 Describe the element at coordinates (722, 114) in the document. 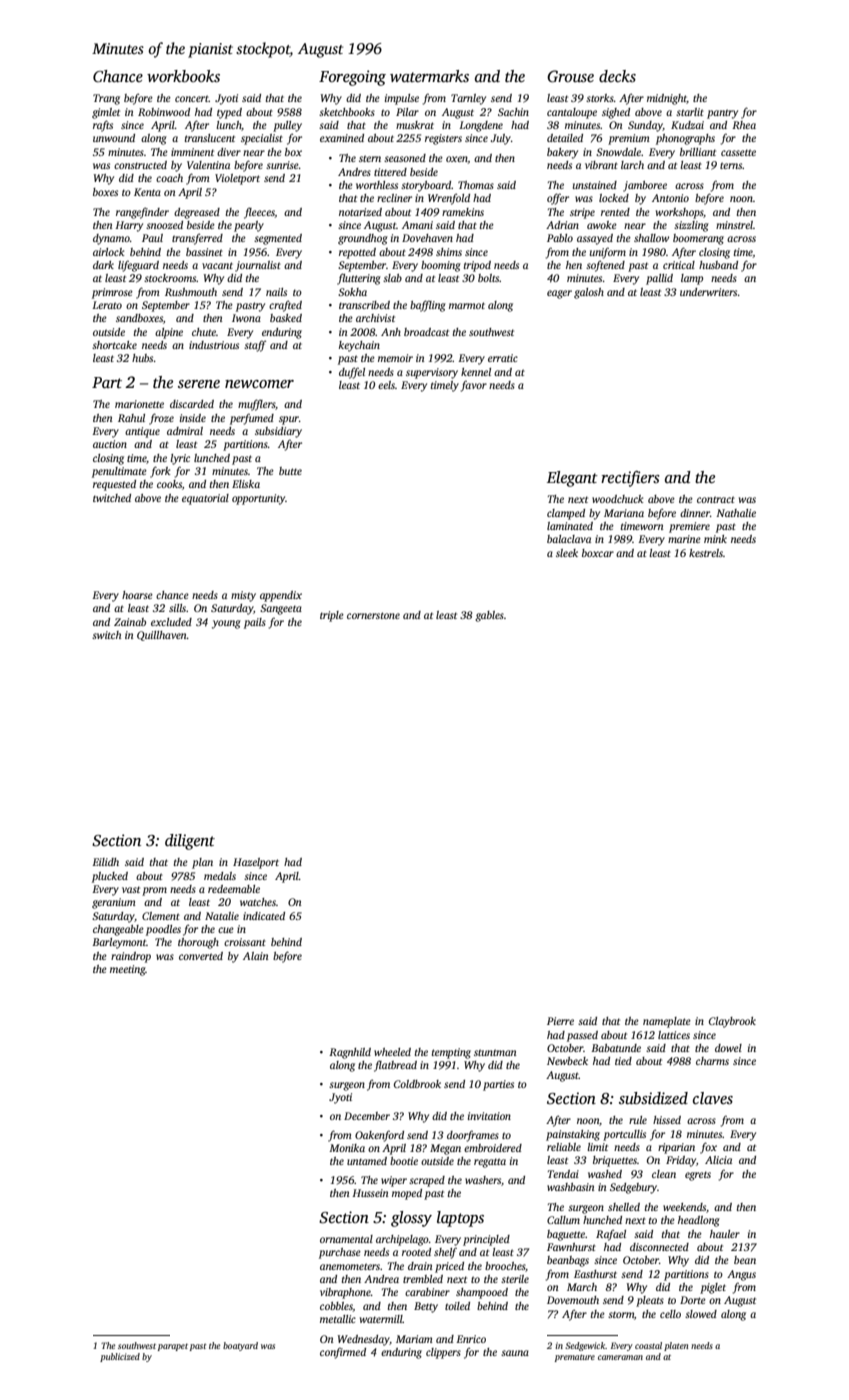

I see `pantry` at that location.
